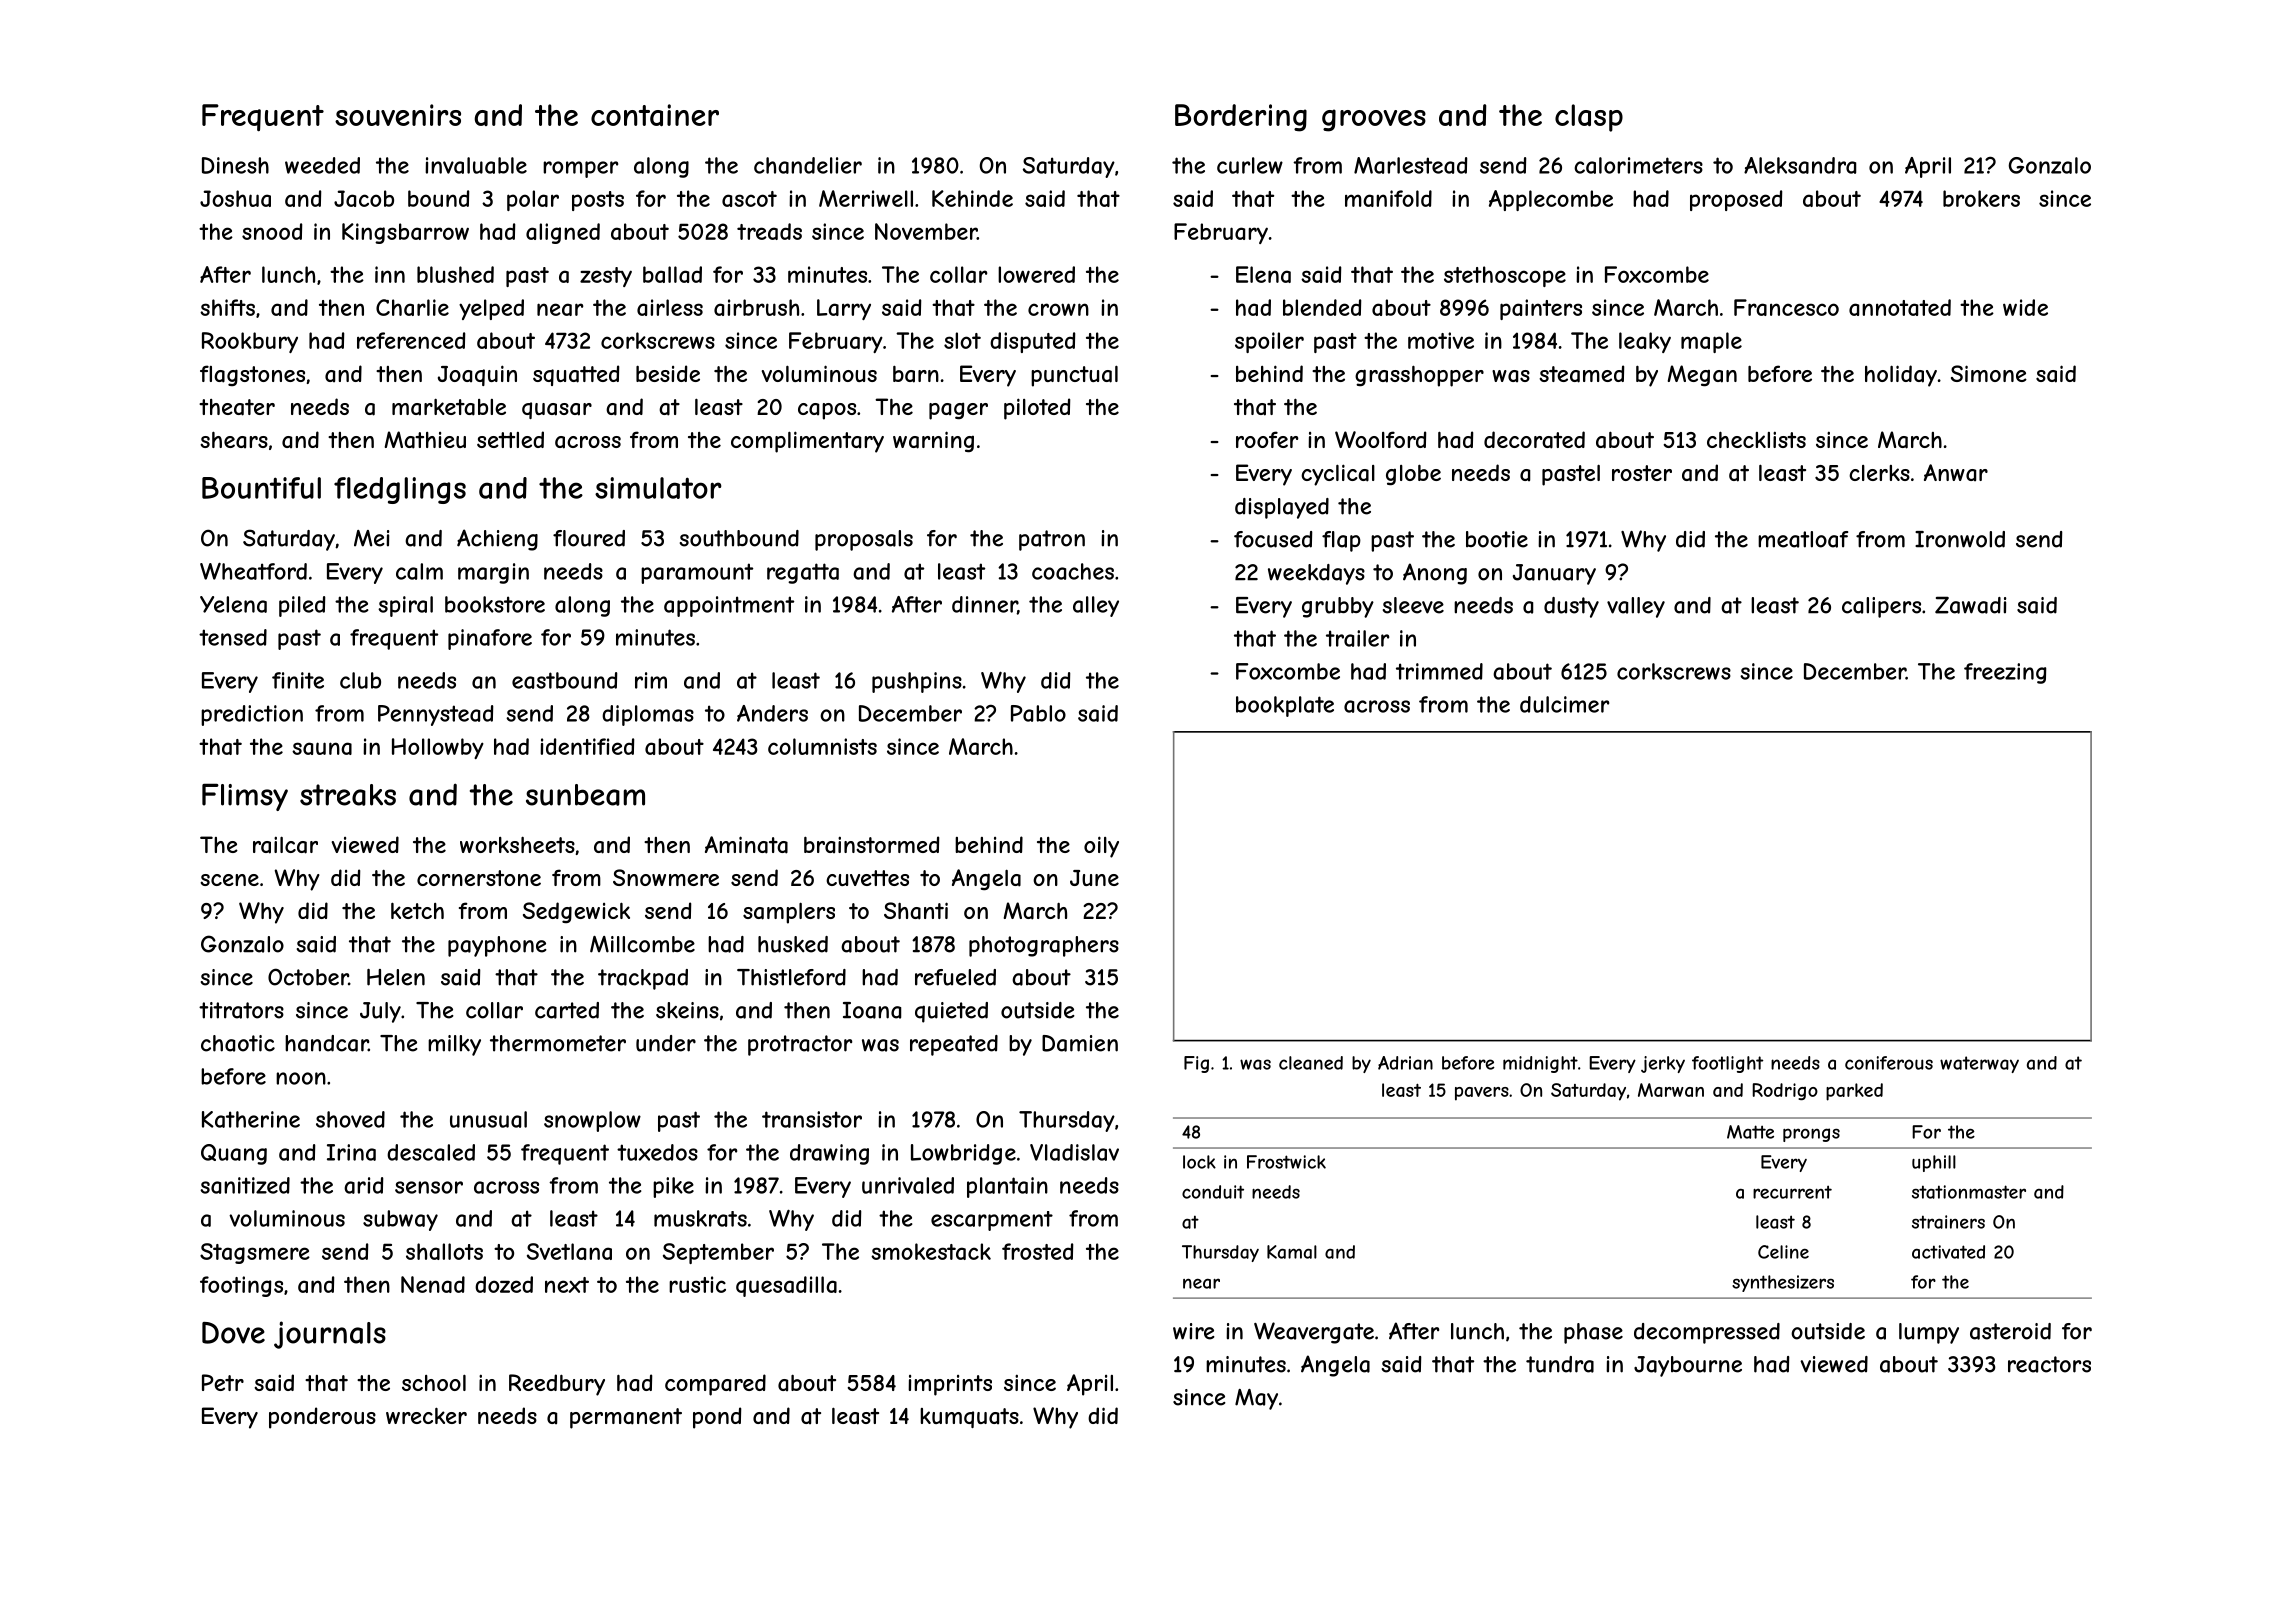 The width and height of the page is (2292, 1620). Describe the element at coordinates (398, 115) in the page. I see `souvenirs` at that location.
